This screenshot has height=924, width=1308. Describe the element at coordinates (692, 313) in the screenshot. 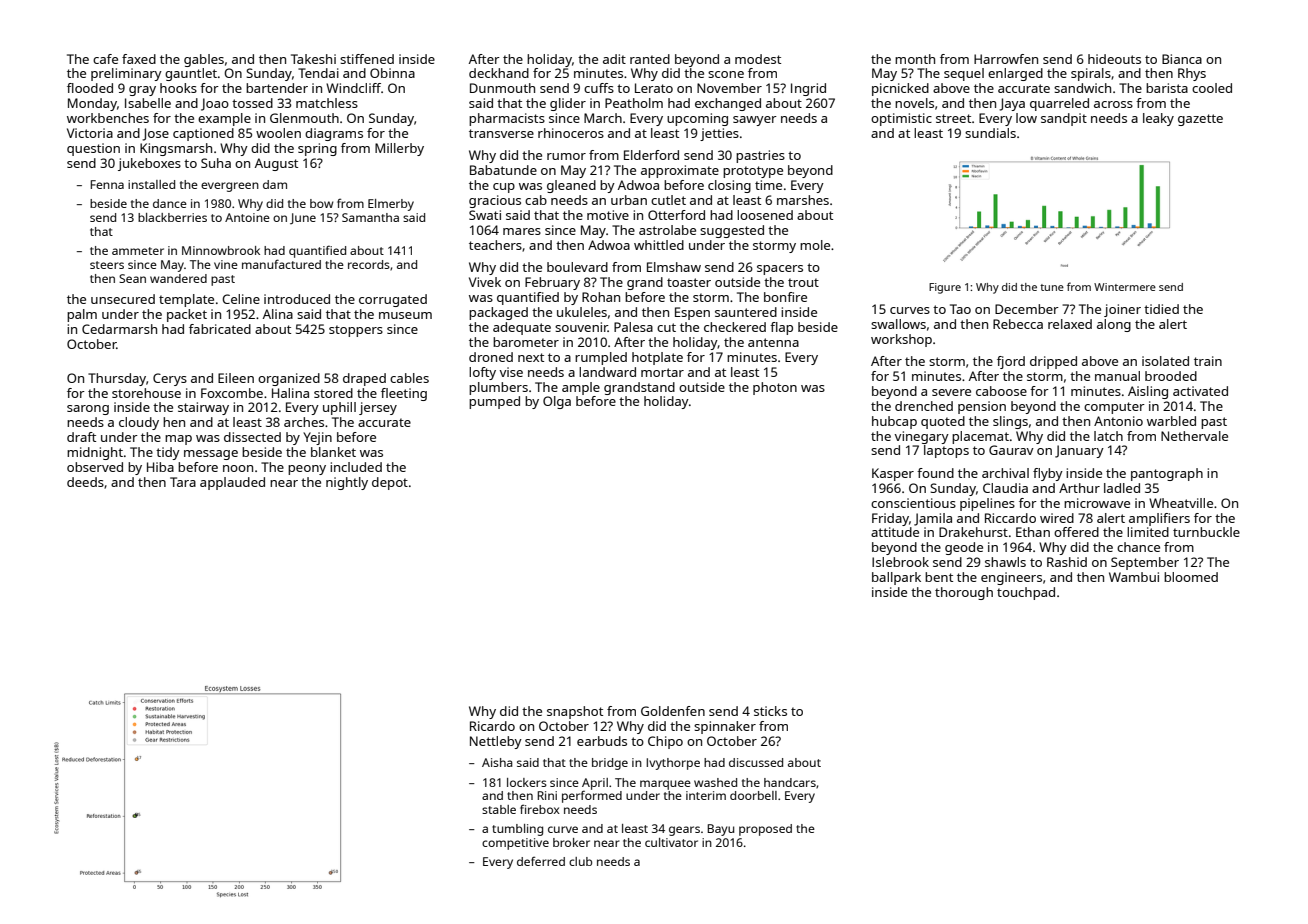

I see `Espen` at that location.
